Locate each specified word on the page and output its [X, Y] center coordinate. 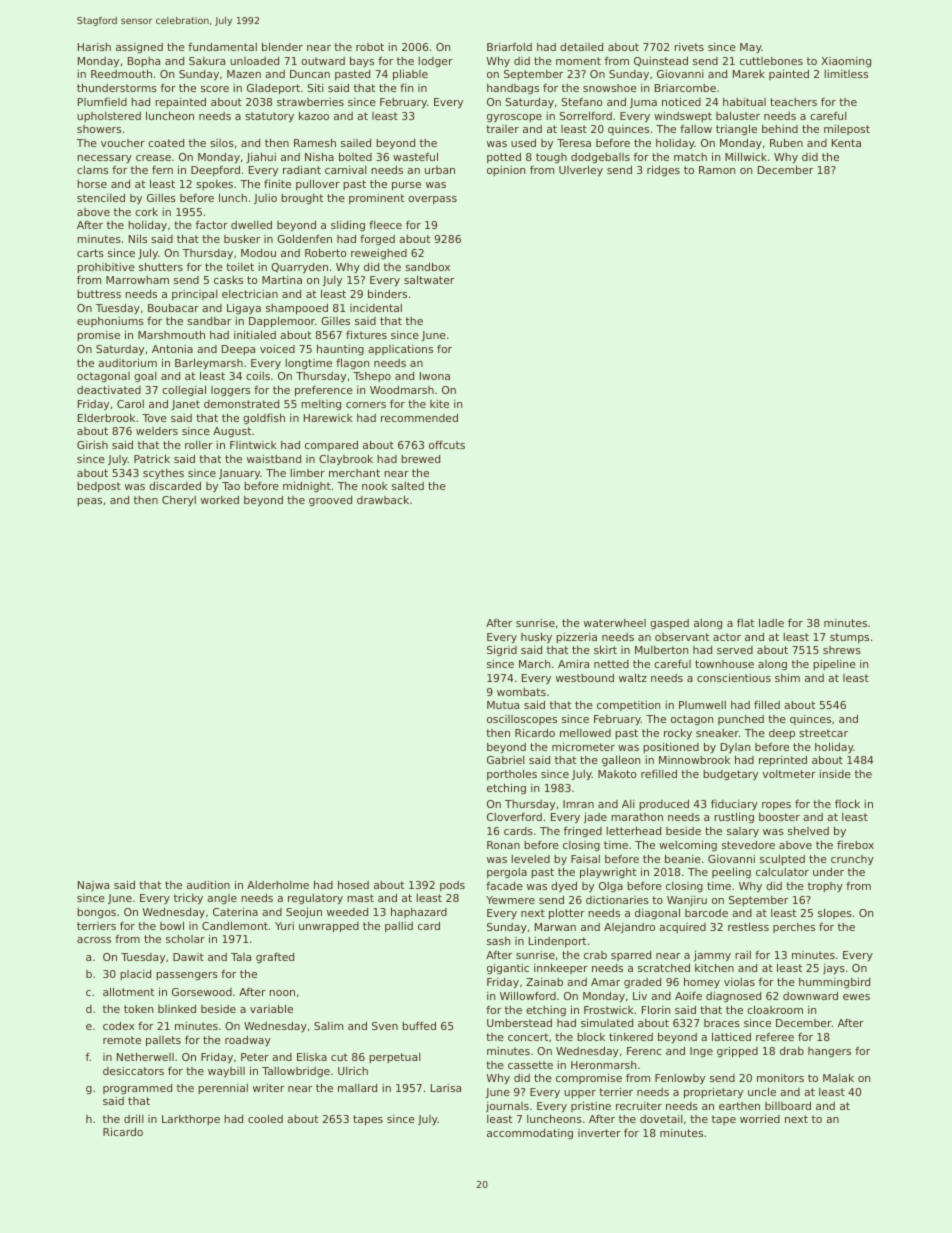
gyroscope [514, 118]
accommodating [530, 1134]
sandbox [427, 266]
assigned [139, 48]
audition [208, 884]
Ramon [717, 170]
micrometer [583, 746]
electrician [250, 294]
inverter [599, 1133]
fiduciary [734, 805]
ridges [663, 170]
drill [134, 1118]
